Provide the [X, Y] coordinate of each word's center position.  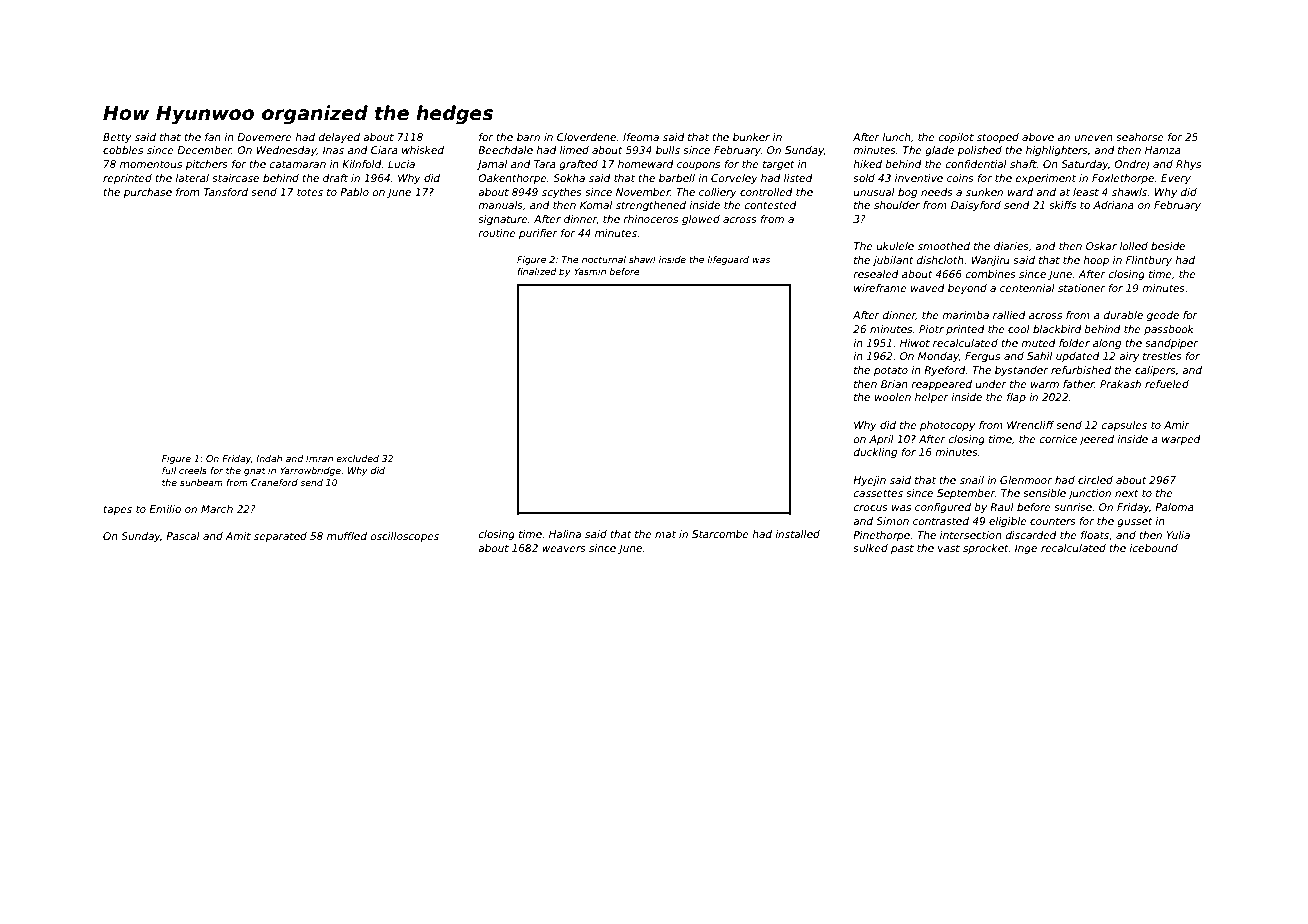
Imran [319, 458]
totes [310, 192]
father [1079, 384]
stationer [1081, 288]
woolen [893, 397]
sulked [870, 548]
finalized [537, 271]
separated [280, 537]
